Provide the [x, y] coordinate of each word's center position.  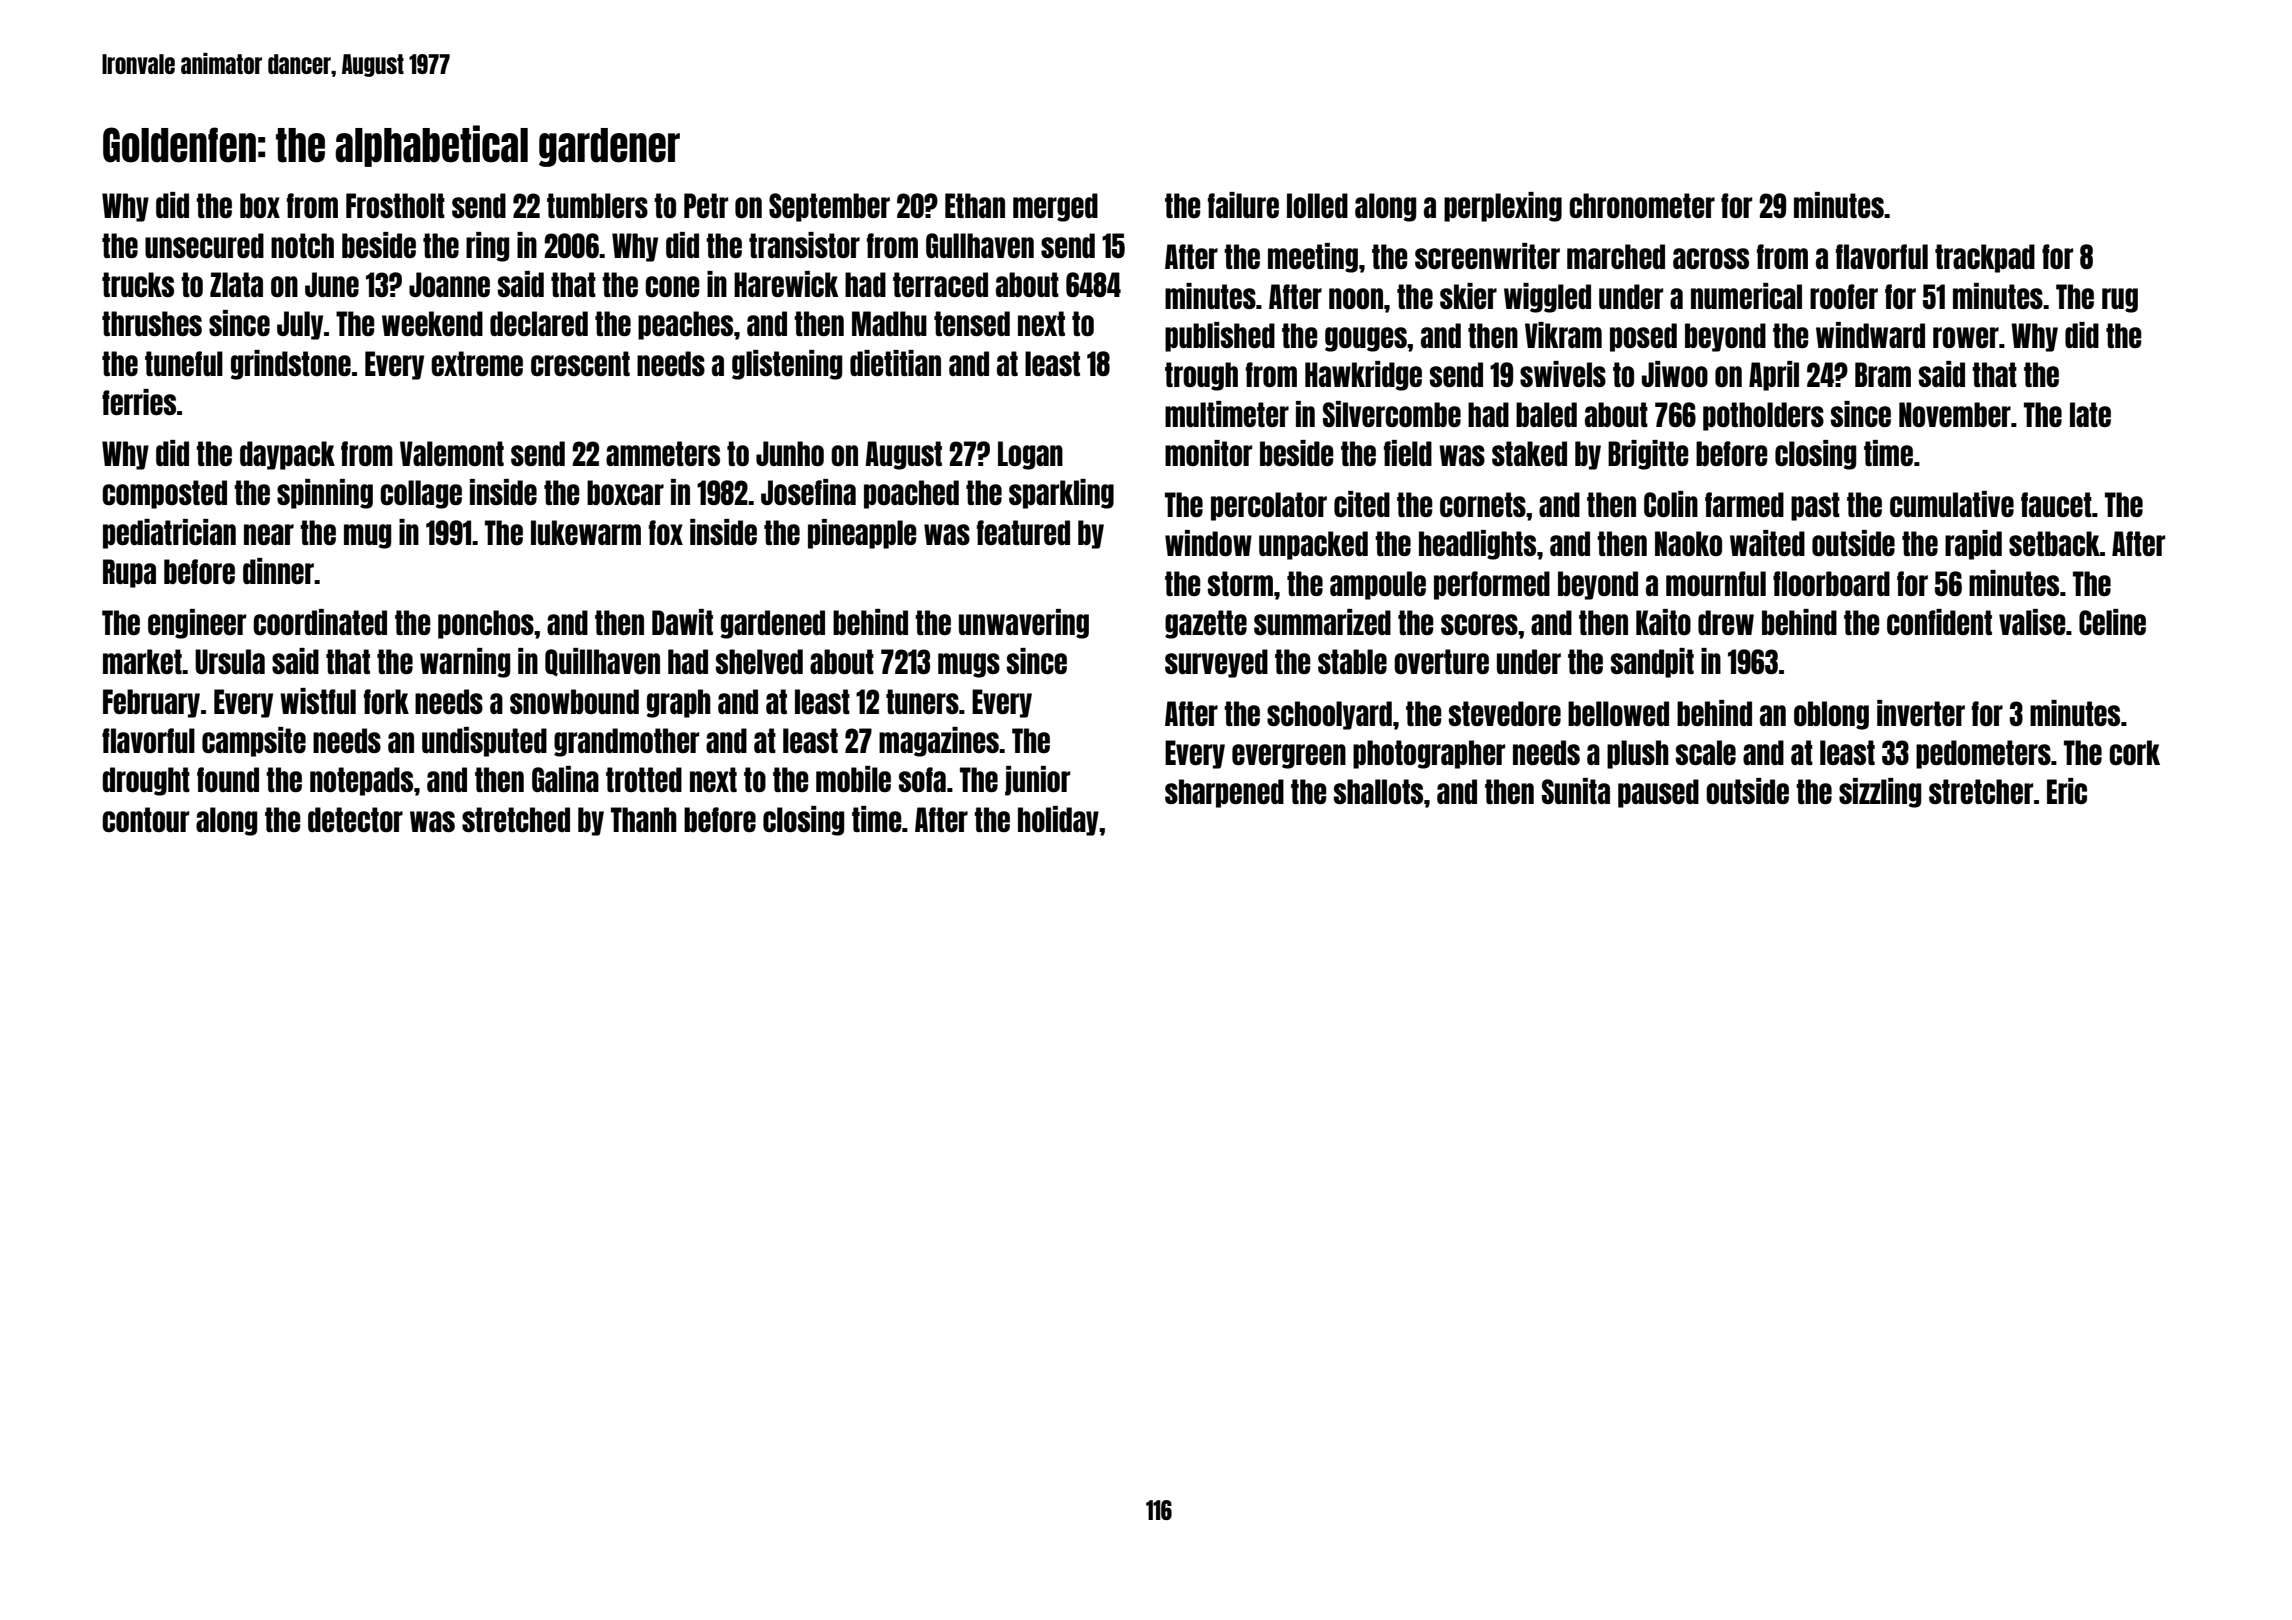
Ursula [230, 661]
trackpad [1985, 258]
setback [2054, 543]
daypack [287, 455]
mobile [853, 779]
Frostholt [395, 205]
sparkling [1061, 494]
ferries [139, 402]
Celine [2112, 622]
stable [1352, 661]
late [2090, 414]
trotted [644, 779]
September [829, 207]
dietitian [895, 363]
